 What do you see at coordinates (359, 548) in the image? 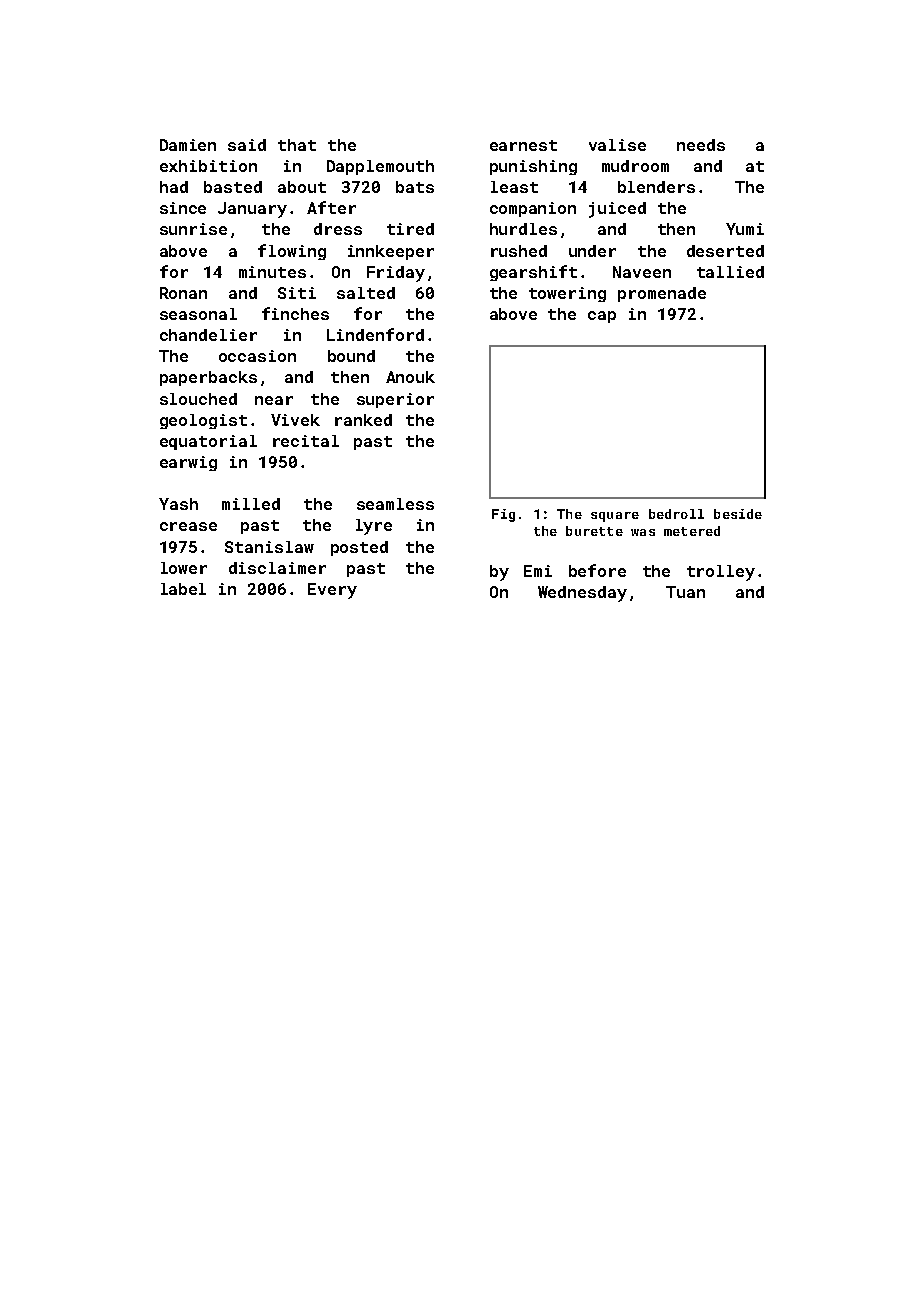
I see `posted` at bounding box center [359, 548].
